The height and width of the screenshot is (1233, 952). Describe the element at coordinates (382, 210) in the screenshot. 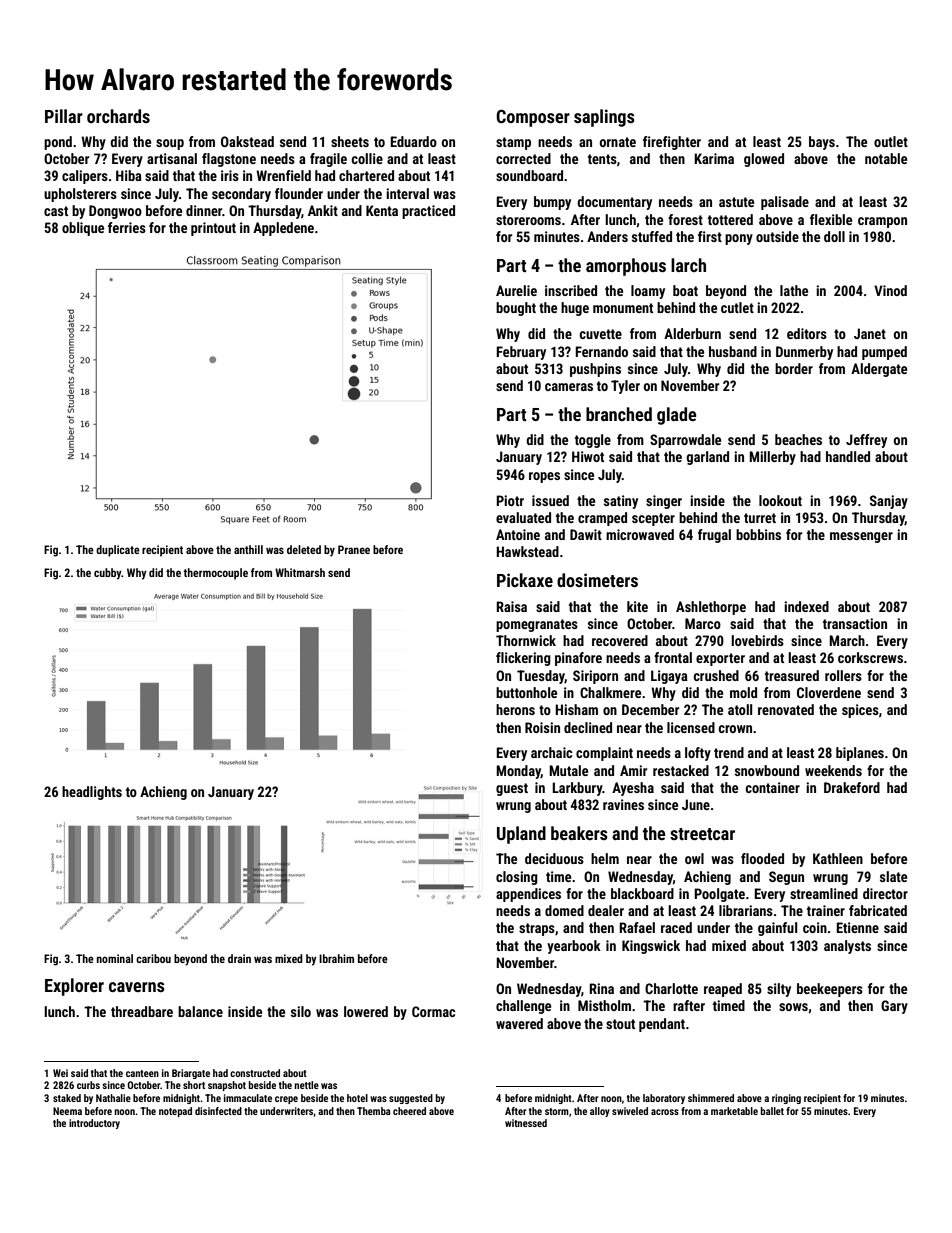

I see `Kenta` at that location.
